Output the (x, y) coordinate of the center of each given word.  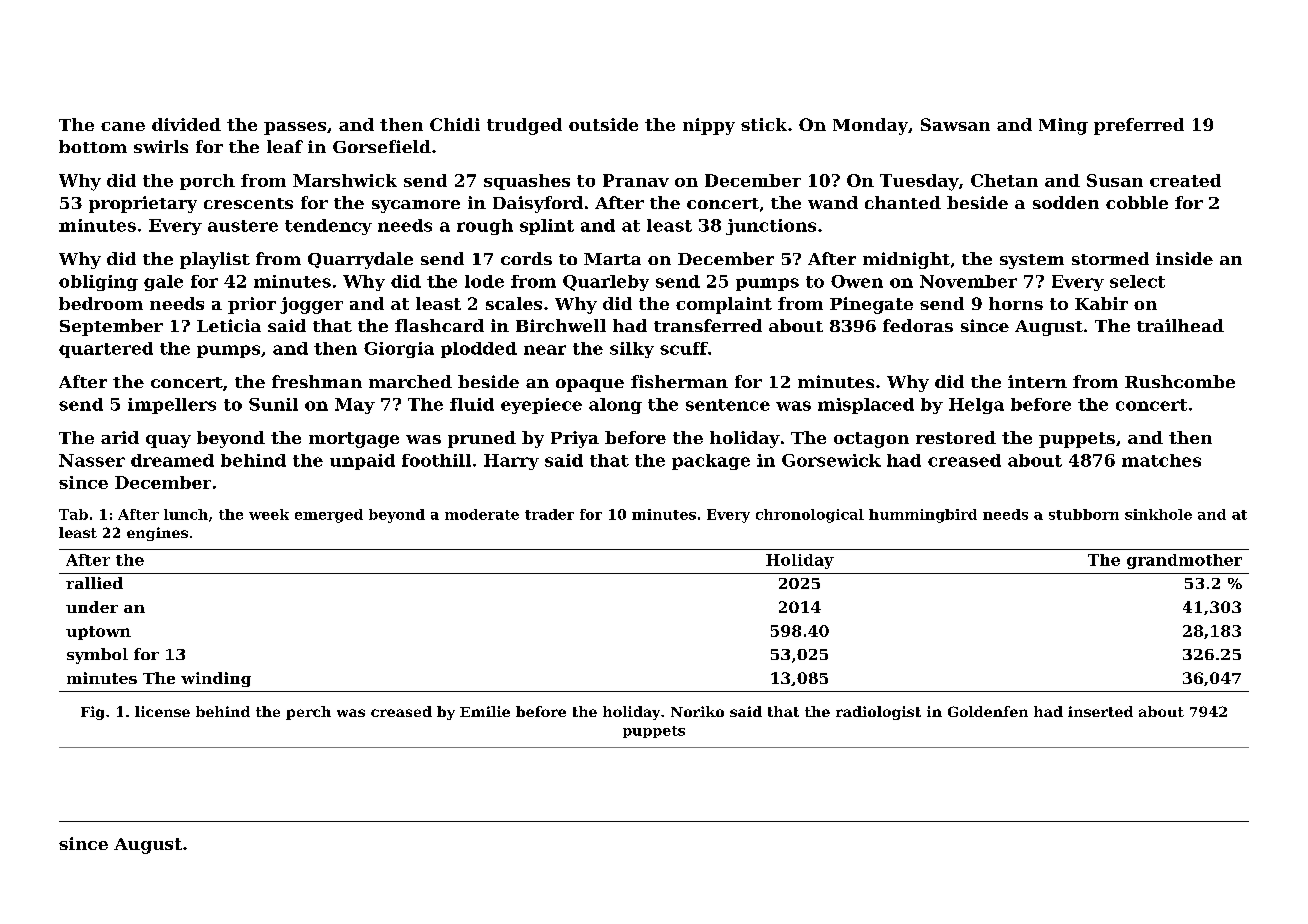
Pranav (636, 180)
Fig (92, 713)
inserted (1100, 711)
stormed (1110, 258)
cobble (1137, 202)
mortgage (354, 440)
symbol (97, 656)
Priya (575, 439)
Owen (857, 281)
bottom (93, 146)
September (111, 327)
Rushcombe (1180, 381)
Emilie (485, 711)
